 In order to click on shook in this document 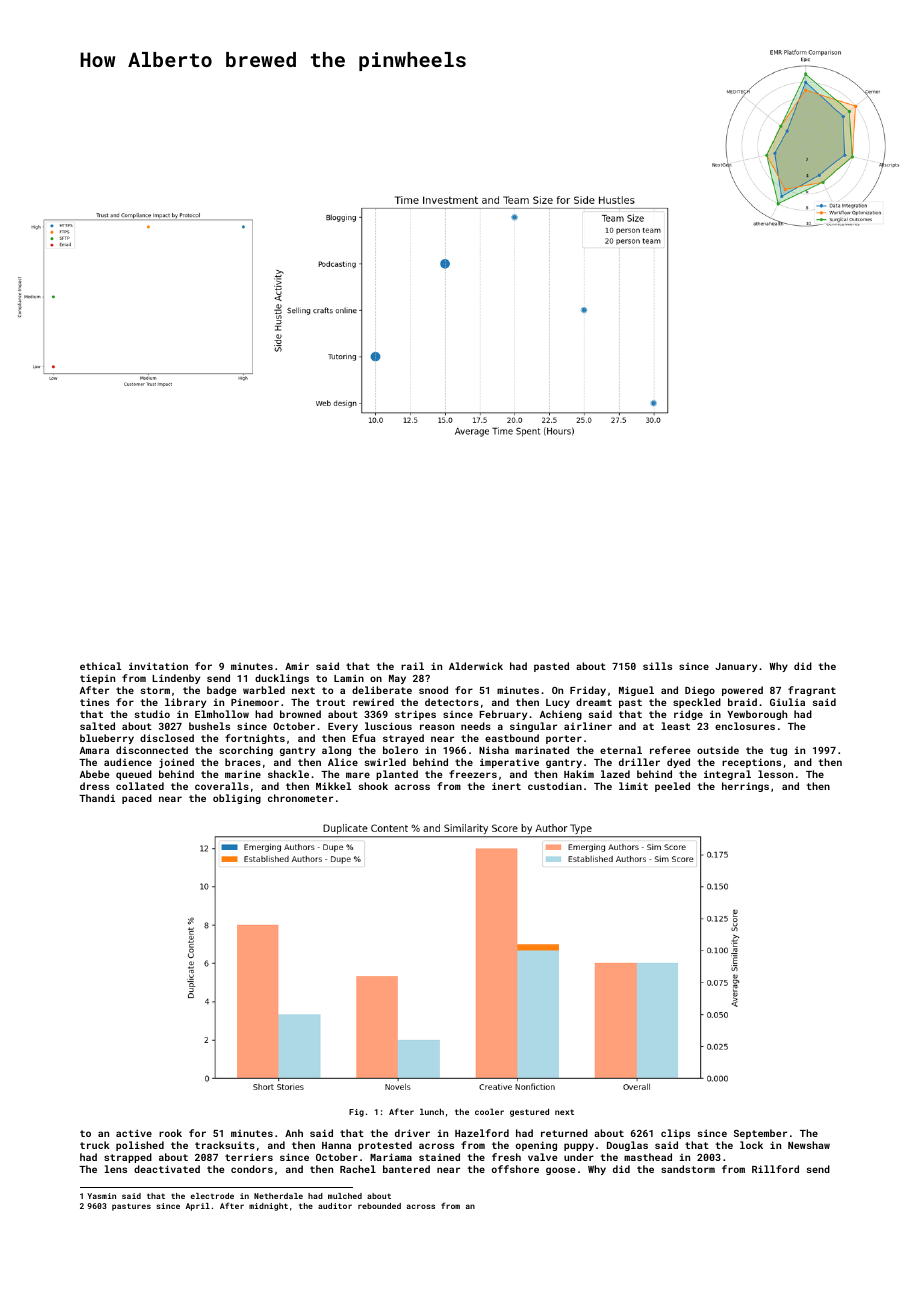, I will do `click(373, 786)`.
